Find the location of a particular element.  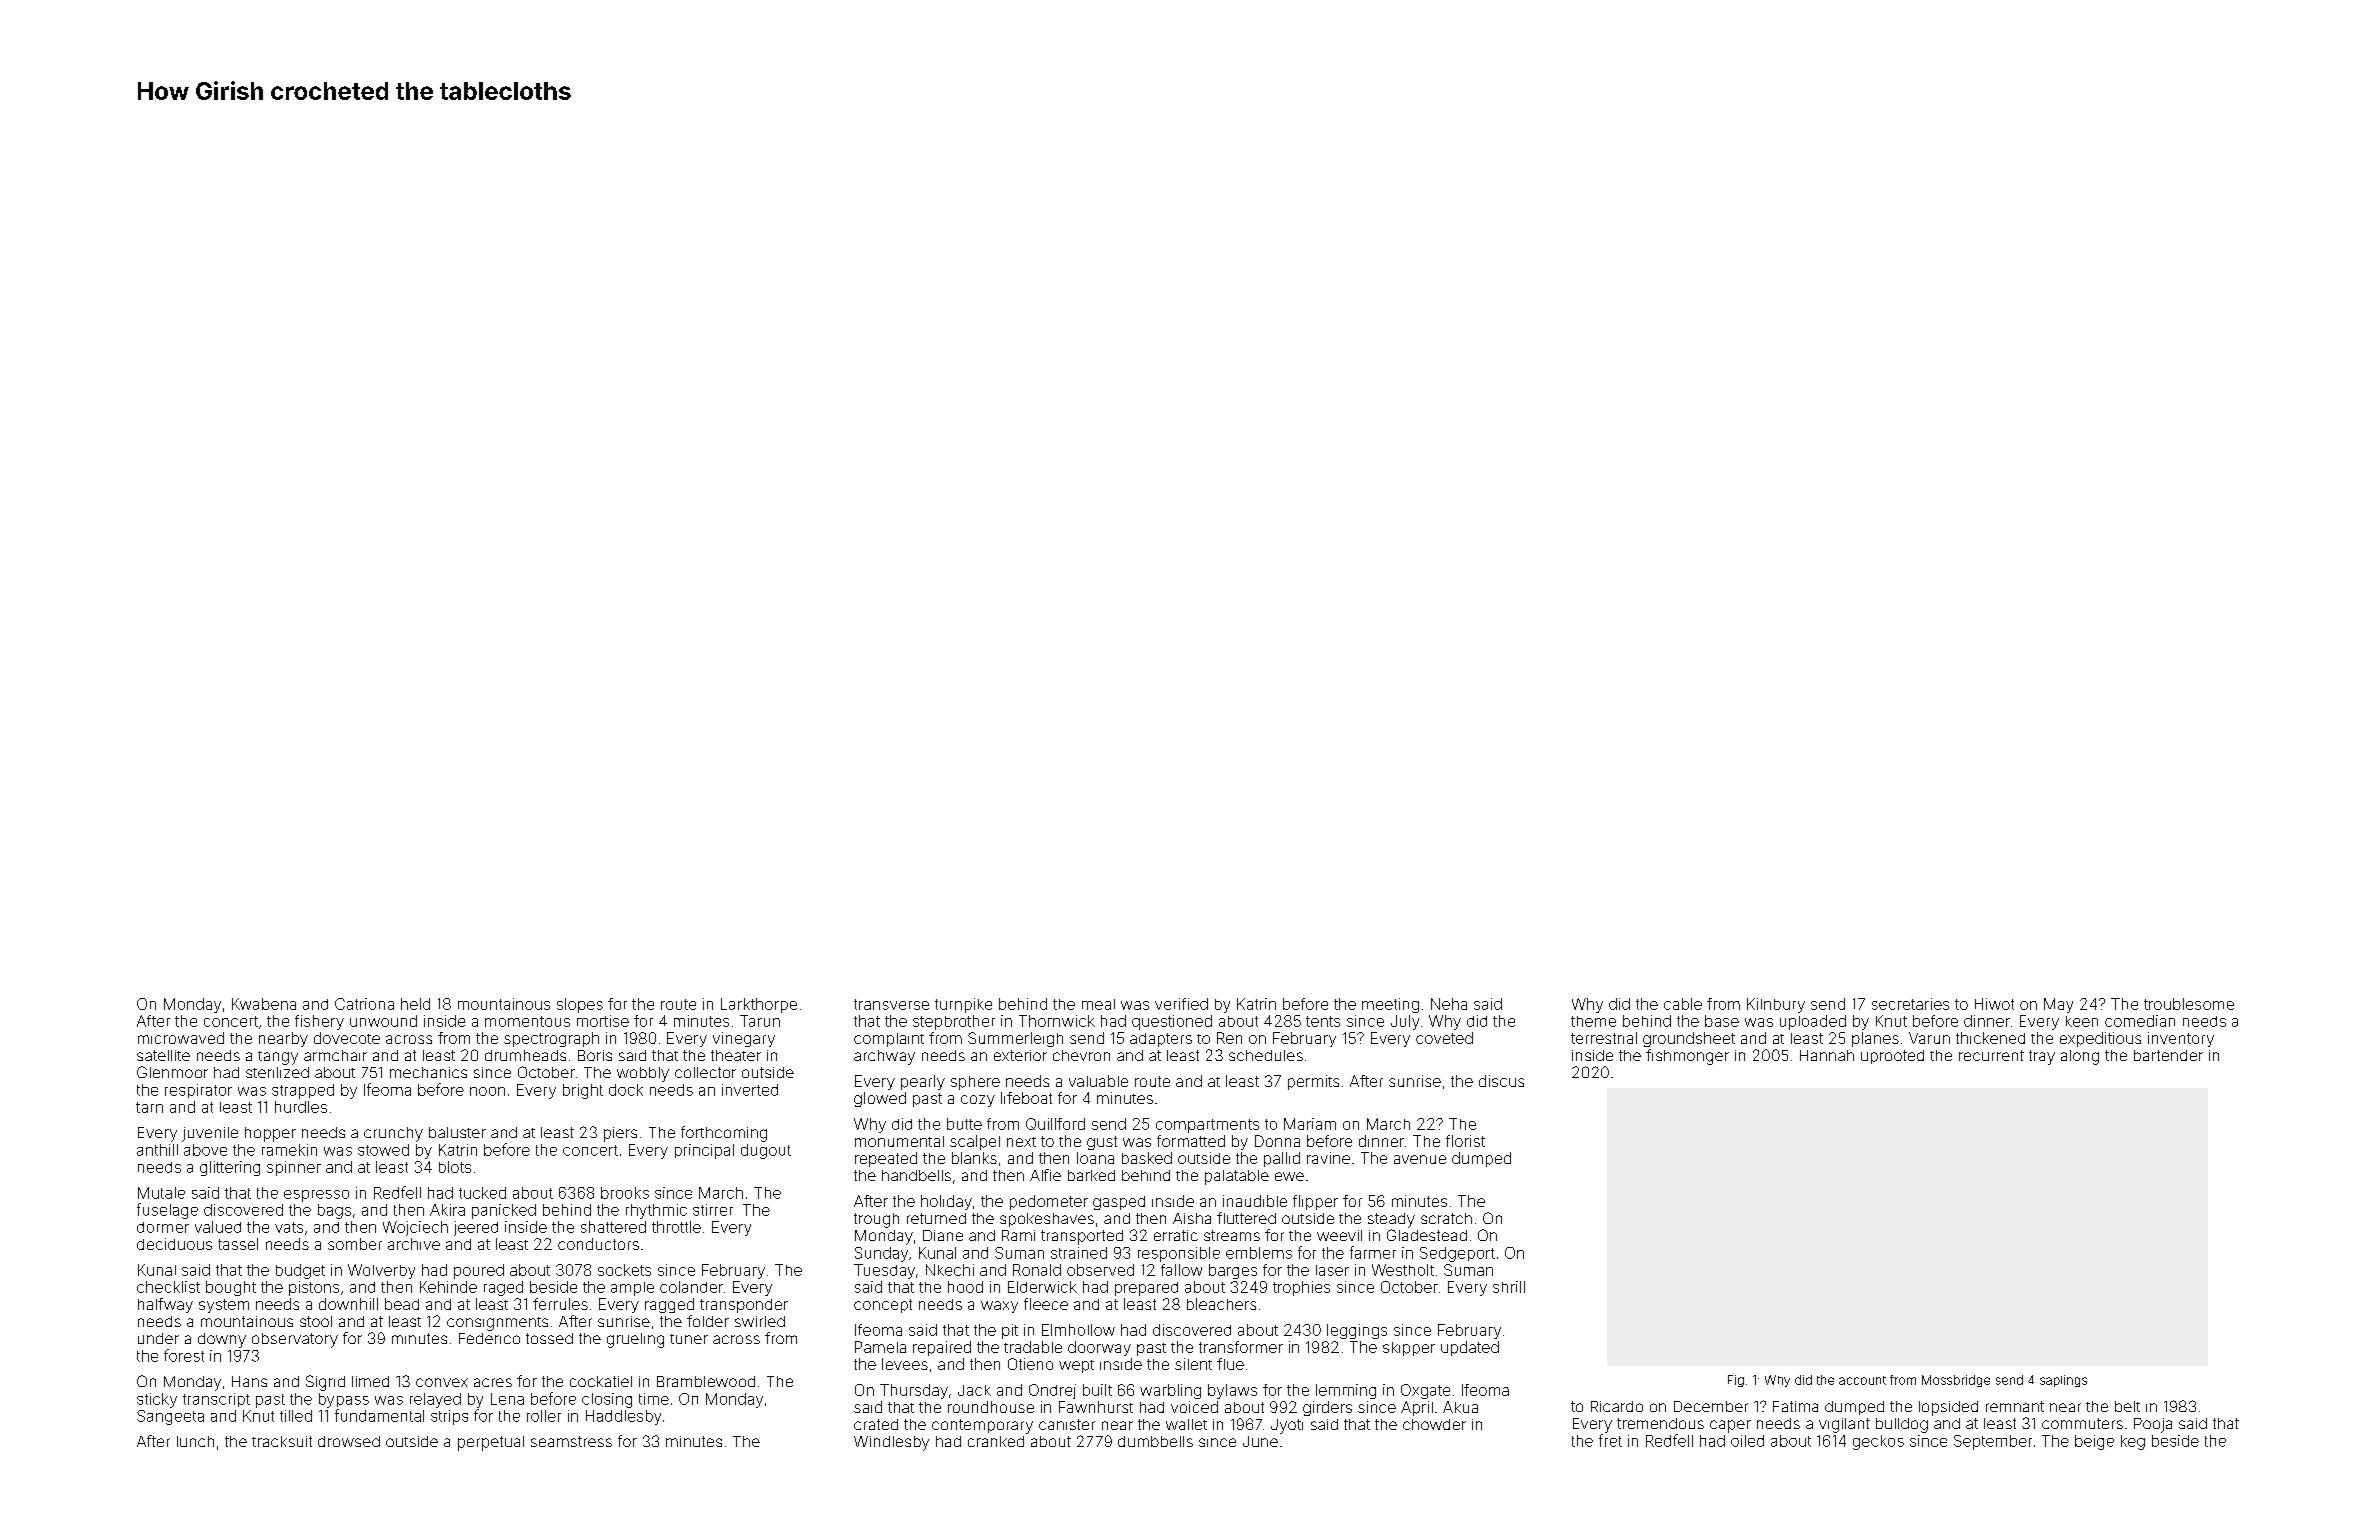

troublesome is located at coordinates (2189, 1004).
